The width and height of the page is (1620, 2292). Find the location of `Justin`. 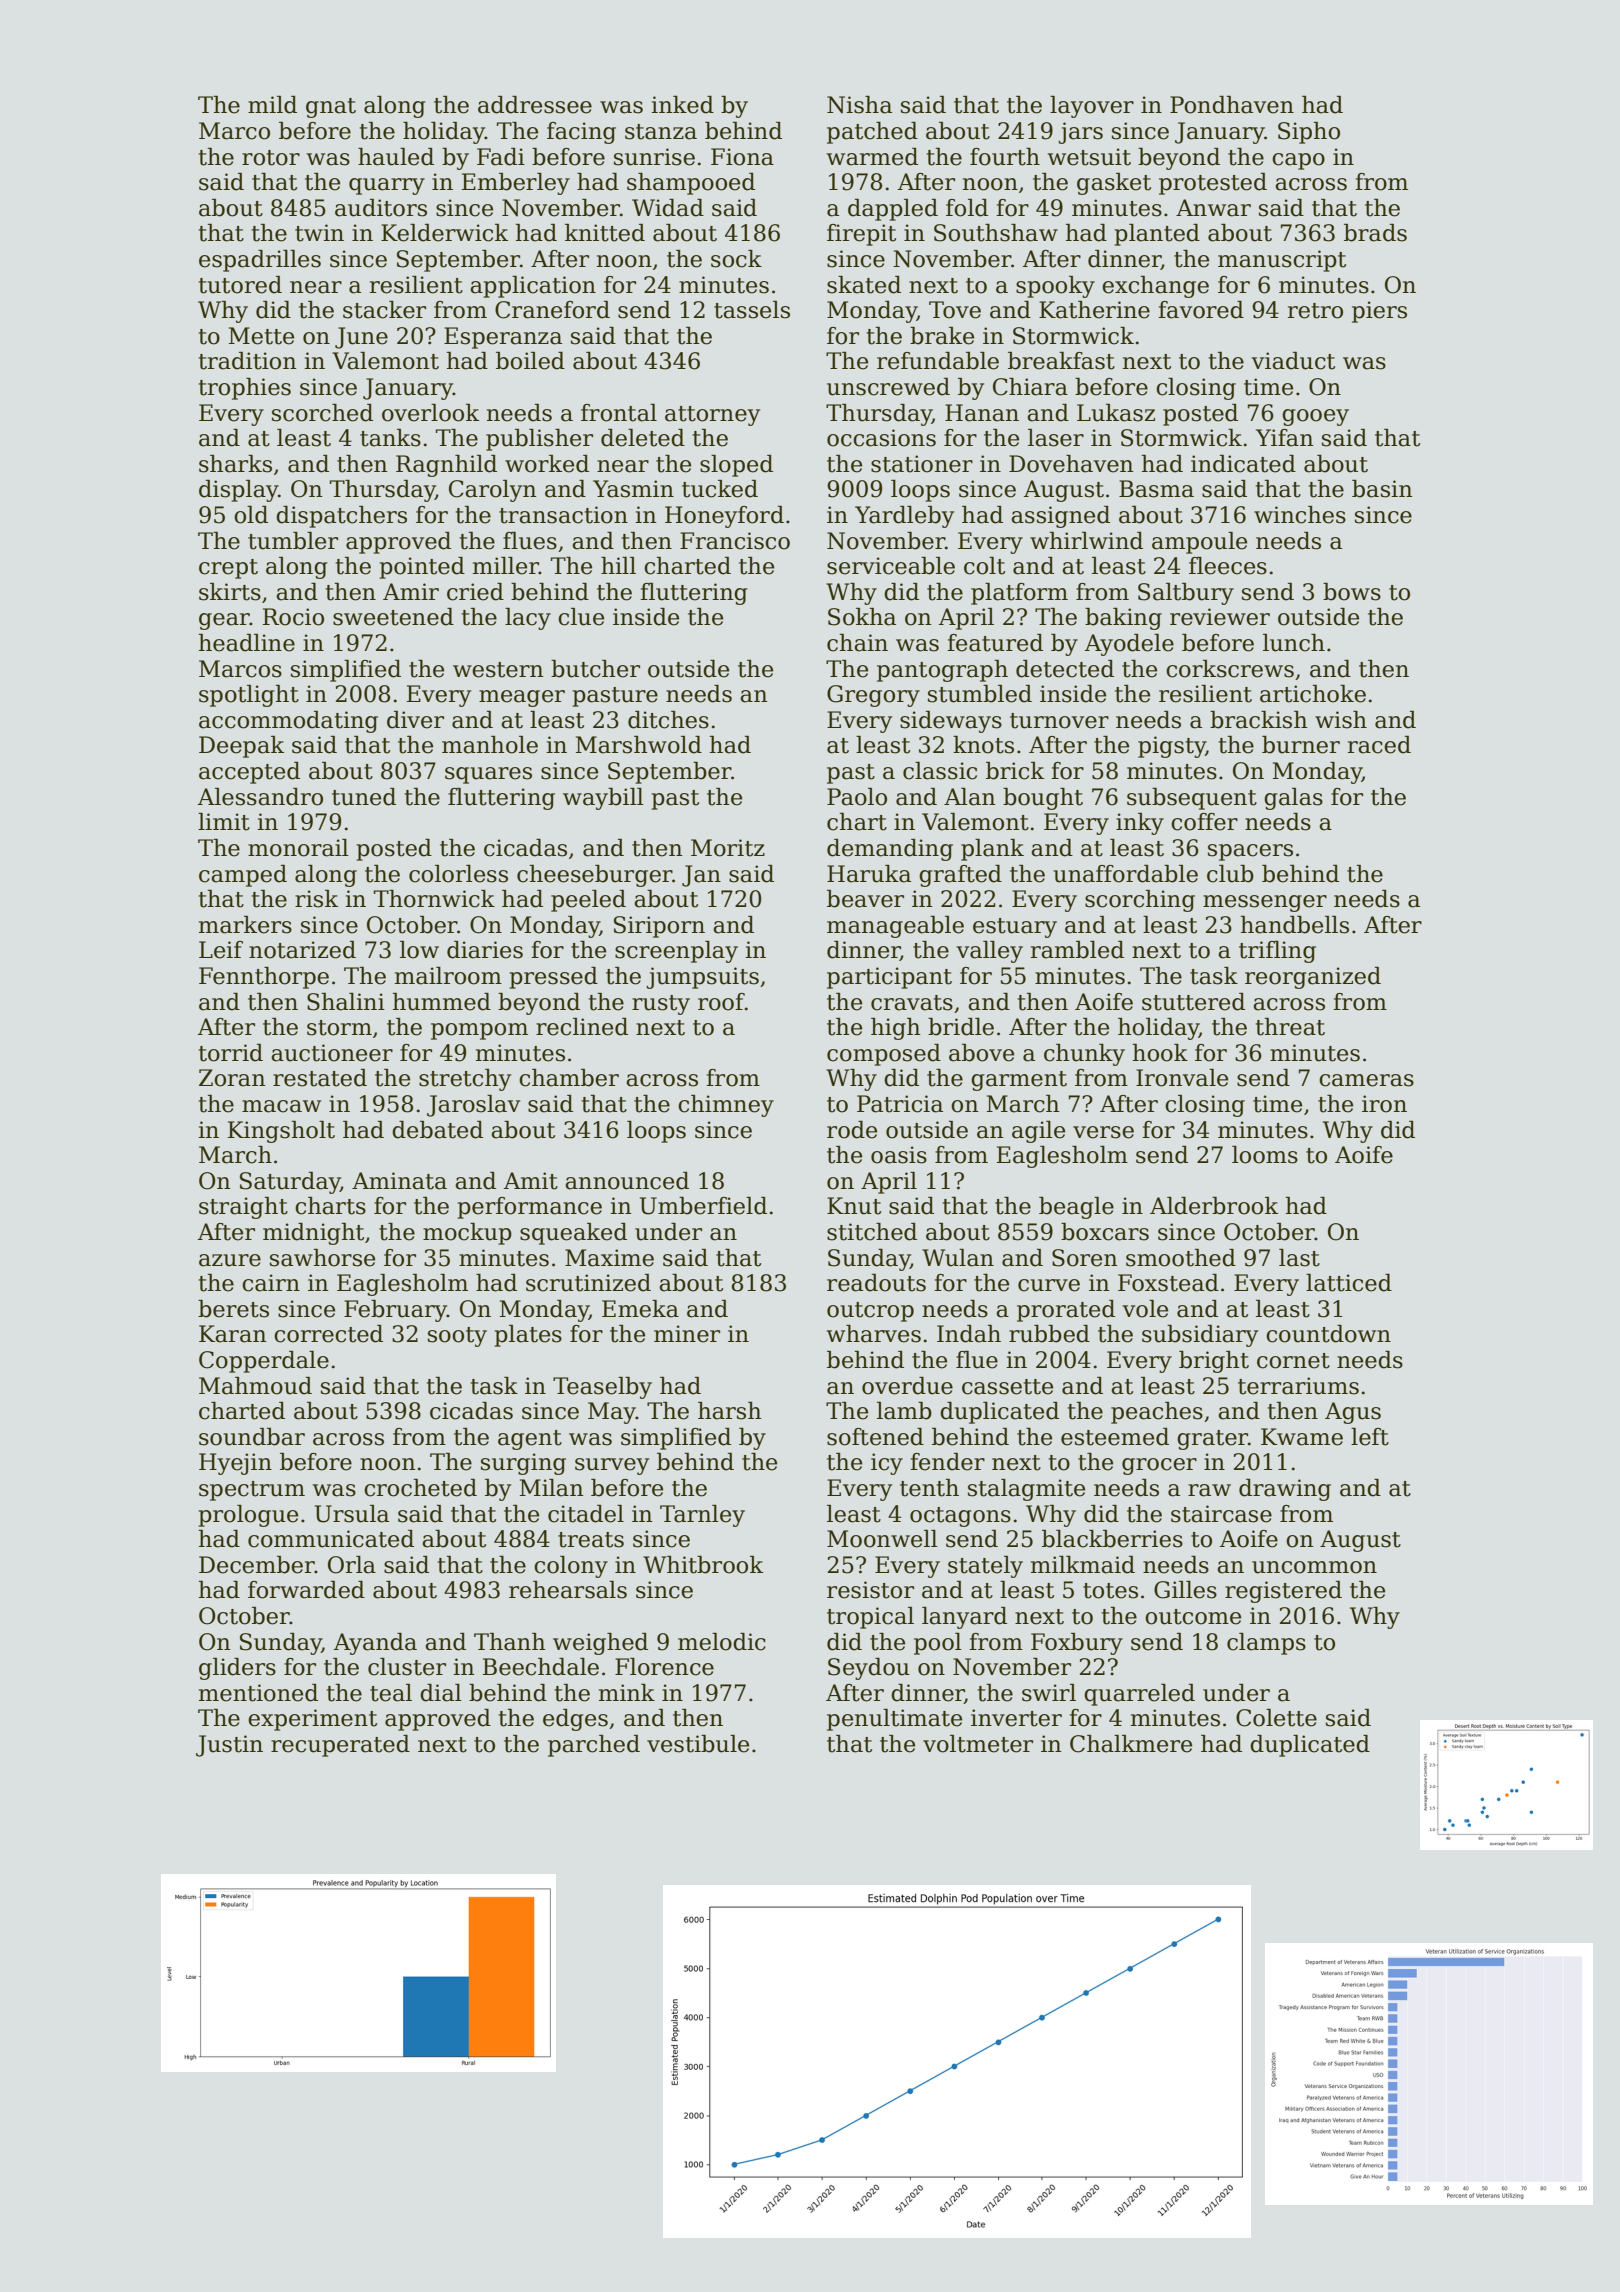

Justin is located at coordinates (229, 1746).
